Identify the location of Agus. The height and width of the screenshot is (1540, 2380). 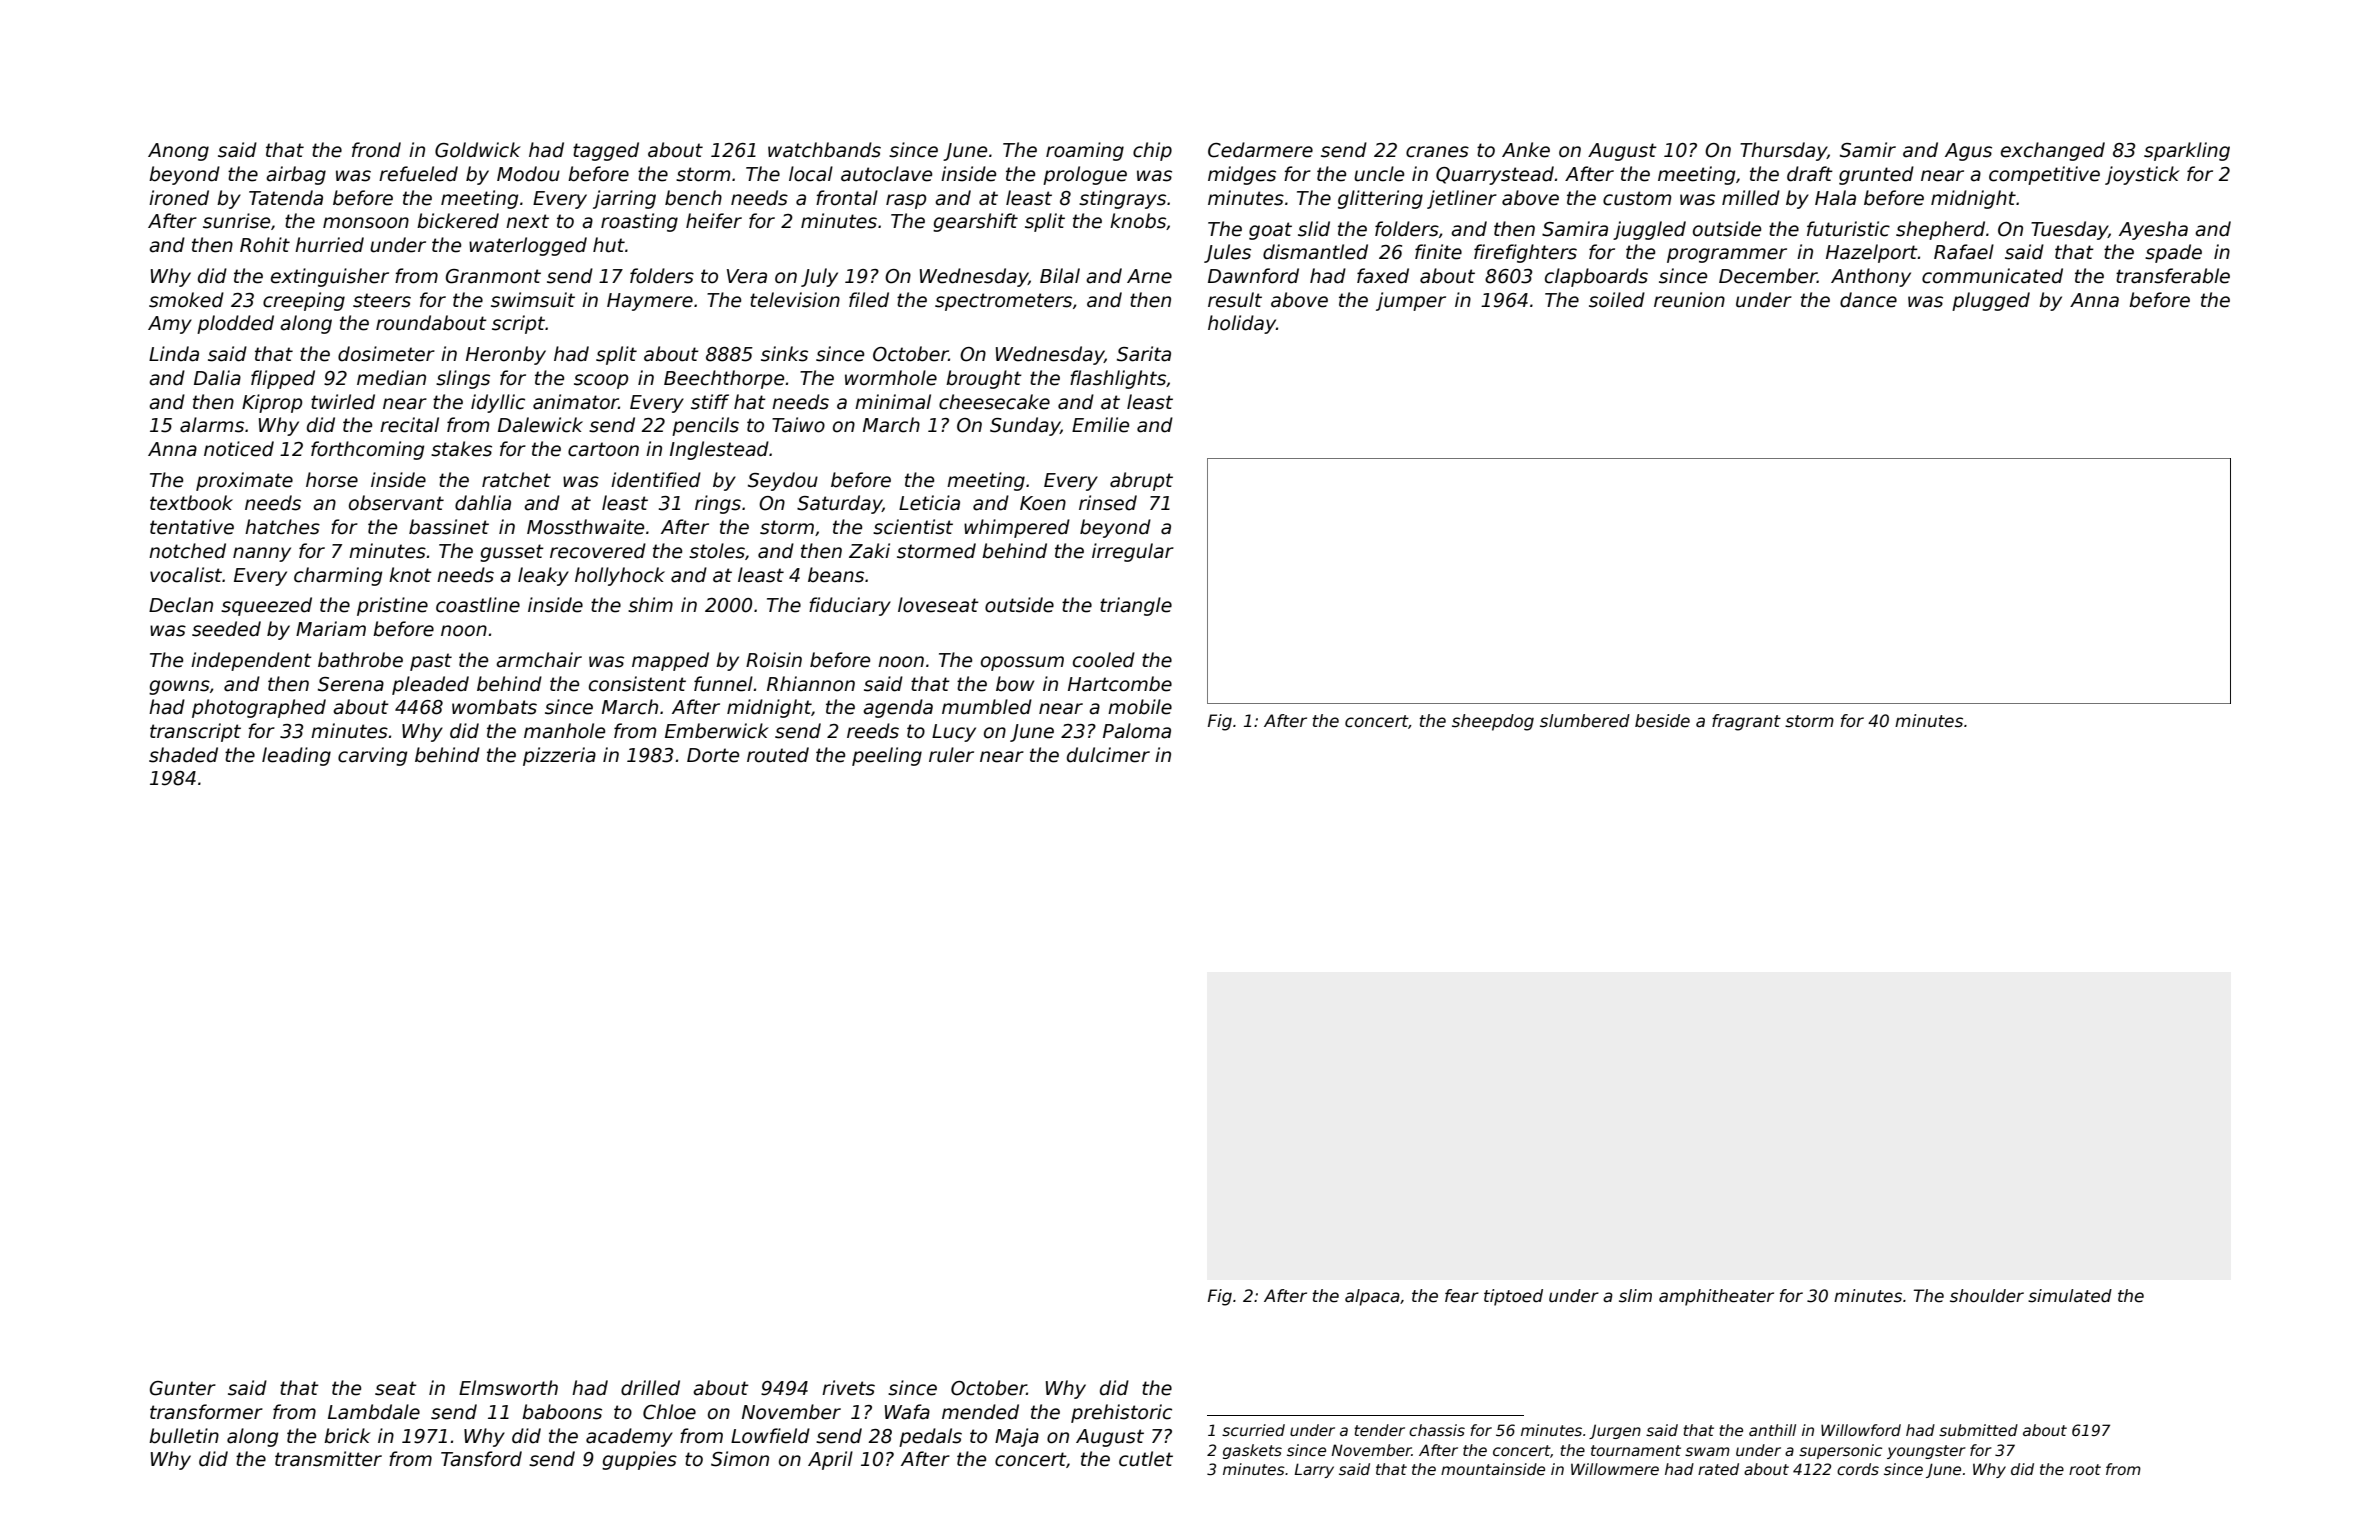
(1968, 152).
